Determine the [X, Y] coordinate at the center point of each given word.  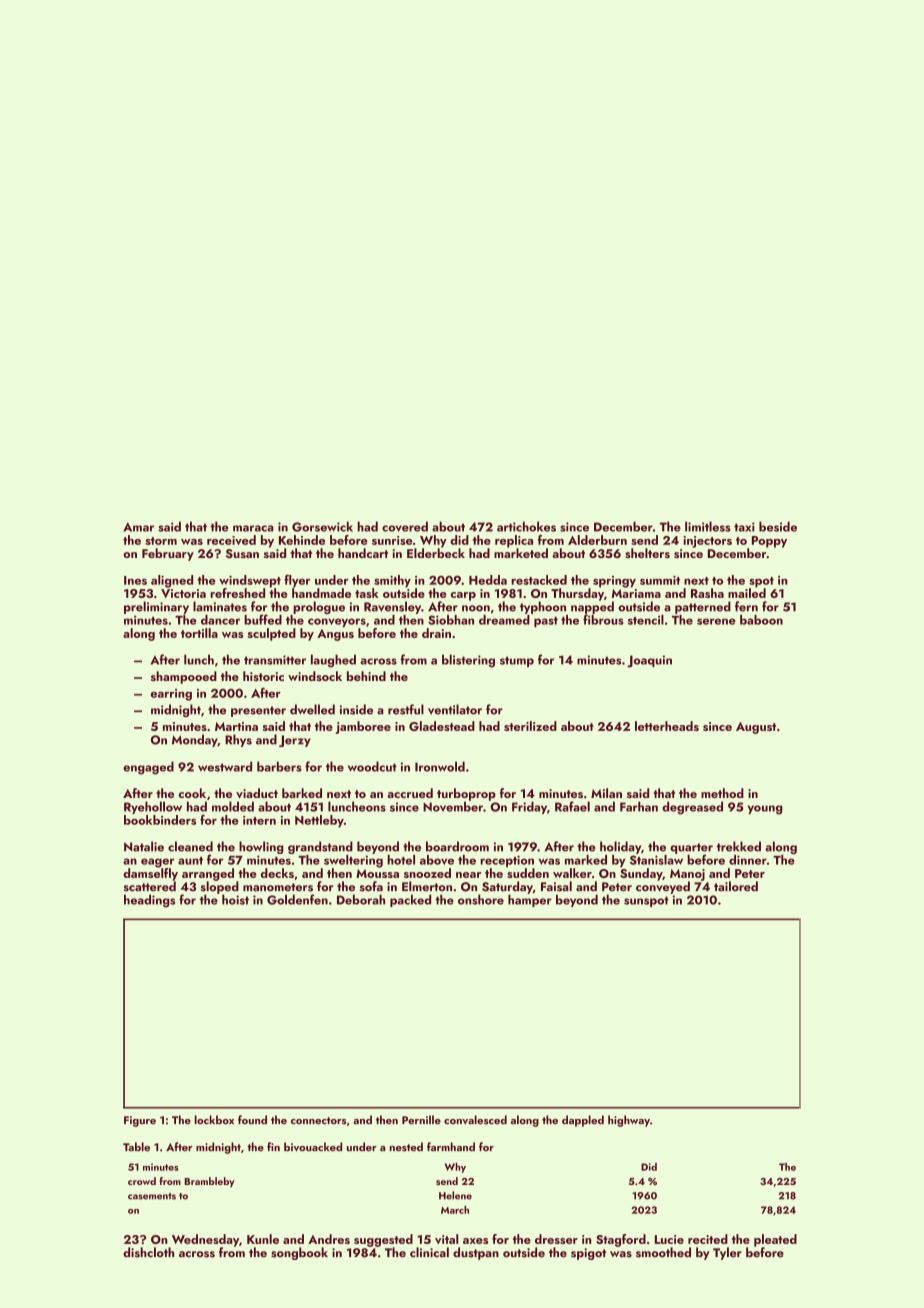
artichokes [526, 526]
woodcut [372, 766]
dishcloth [148, 1252]
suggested [383, 1240]
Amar [138, 527]
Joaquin [649, 661]
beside [778, 526]
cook [192, 793]
